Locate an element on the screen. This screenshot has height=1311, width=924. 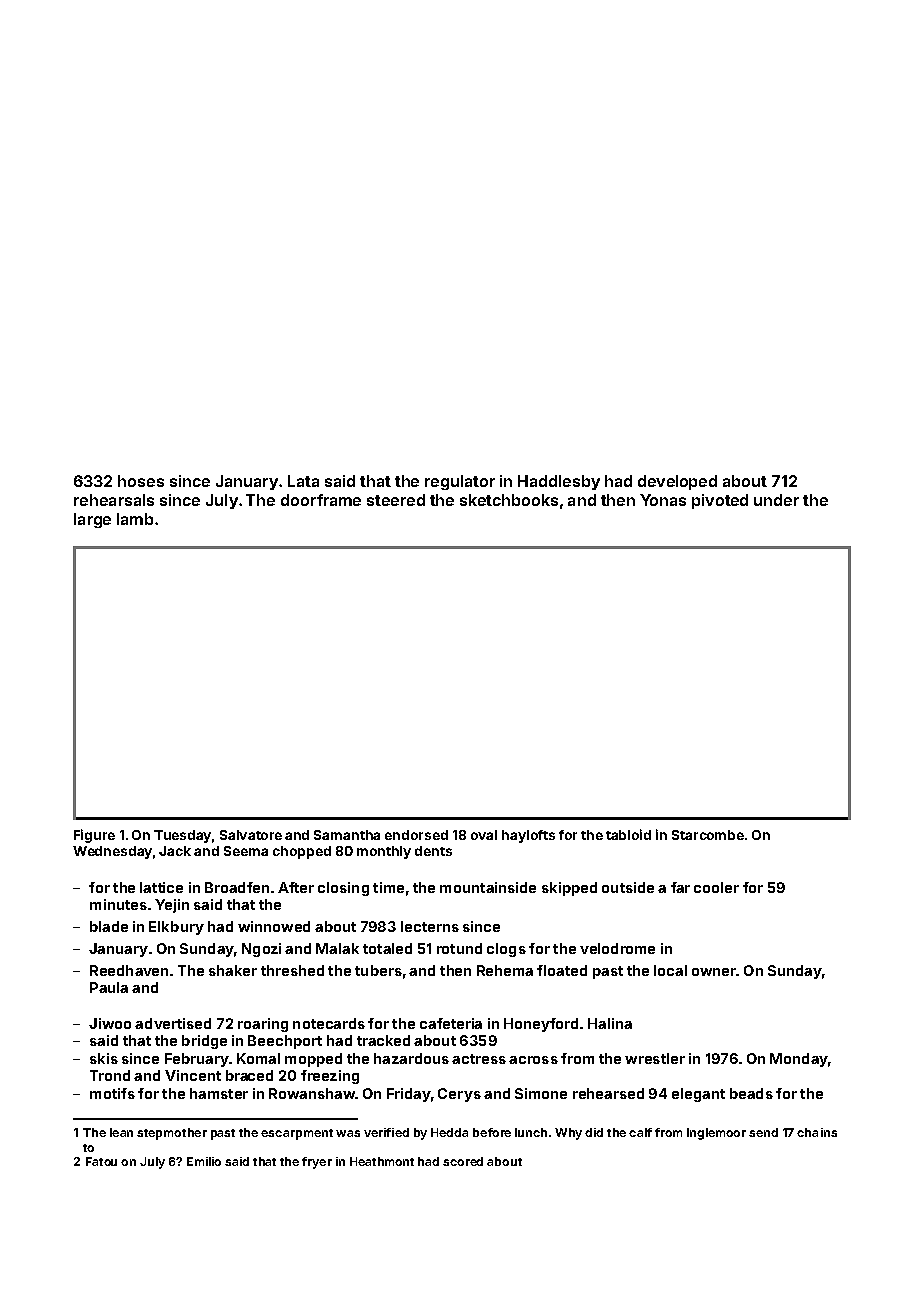
developed is located at coordinates (677, 482).
